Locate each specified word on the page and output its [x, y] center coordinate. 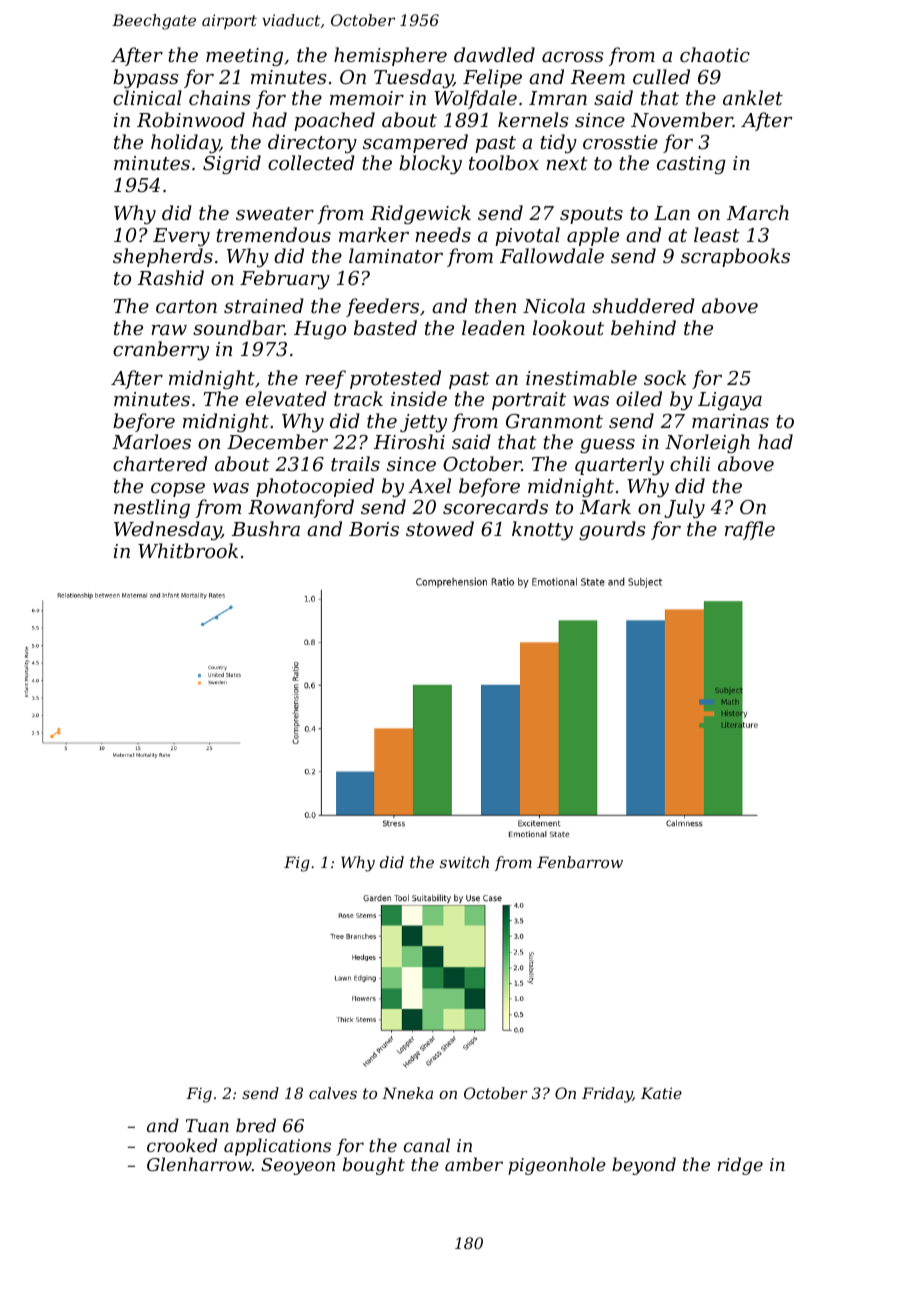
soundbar [239, 327]
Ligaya [730, 401]
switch [464, 862]
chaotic [715, 54]
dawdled [494, 54]
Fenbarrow [580, 862]
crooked [182, 1145]
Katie [661, 1093]
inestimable [581, 377]
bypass [145, 78]
